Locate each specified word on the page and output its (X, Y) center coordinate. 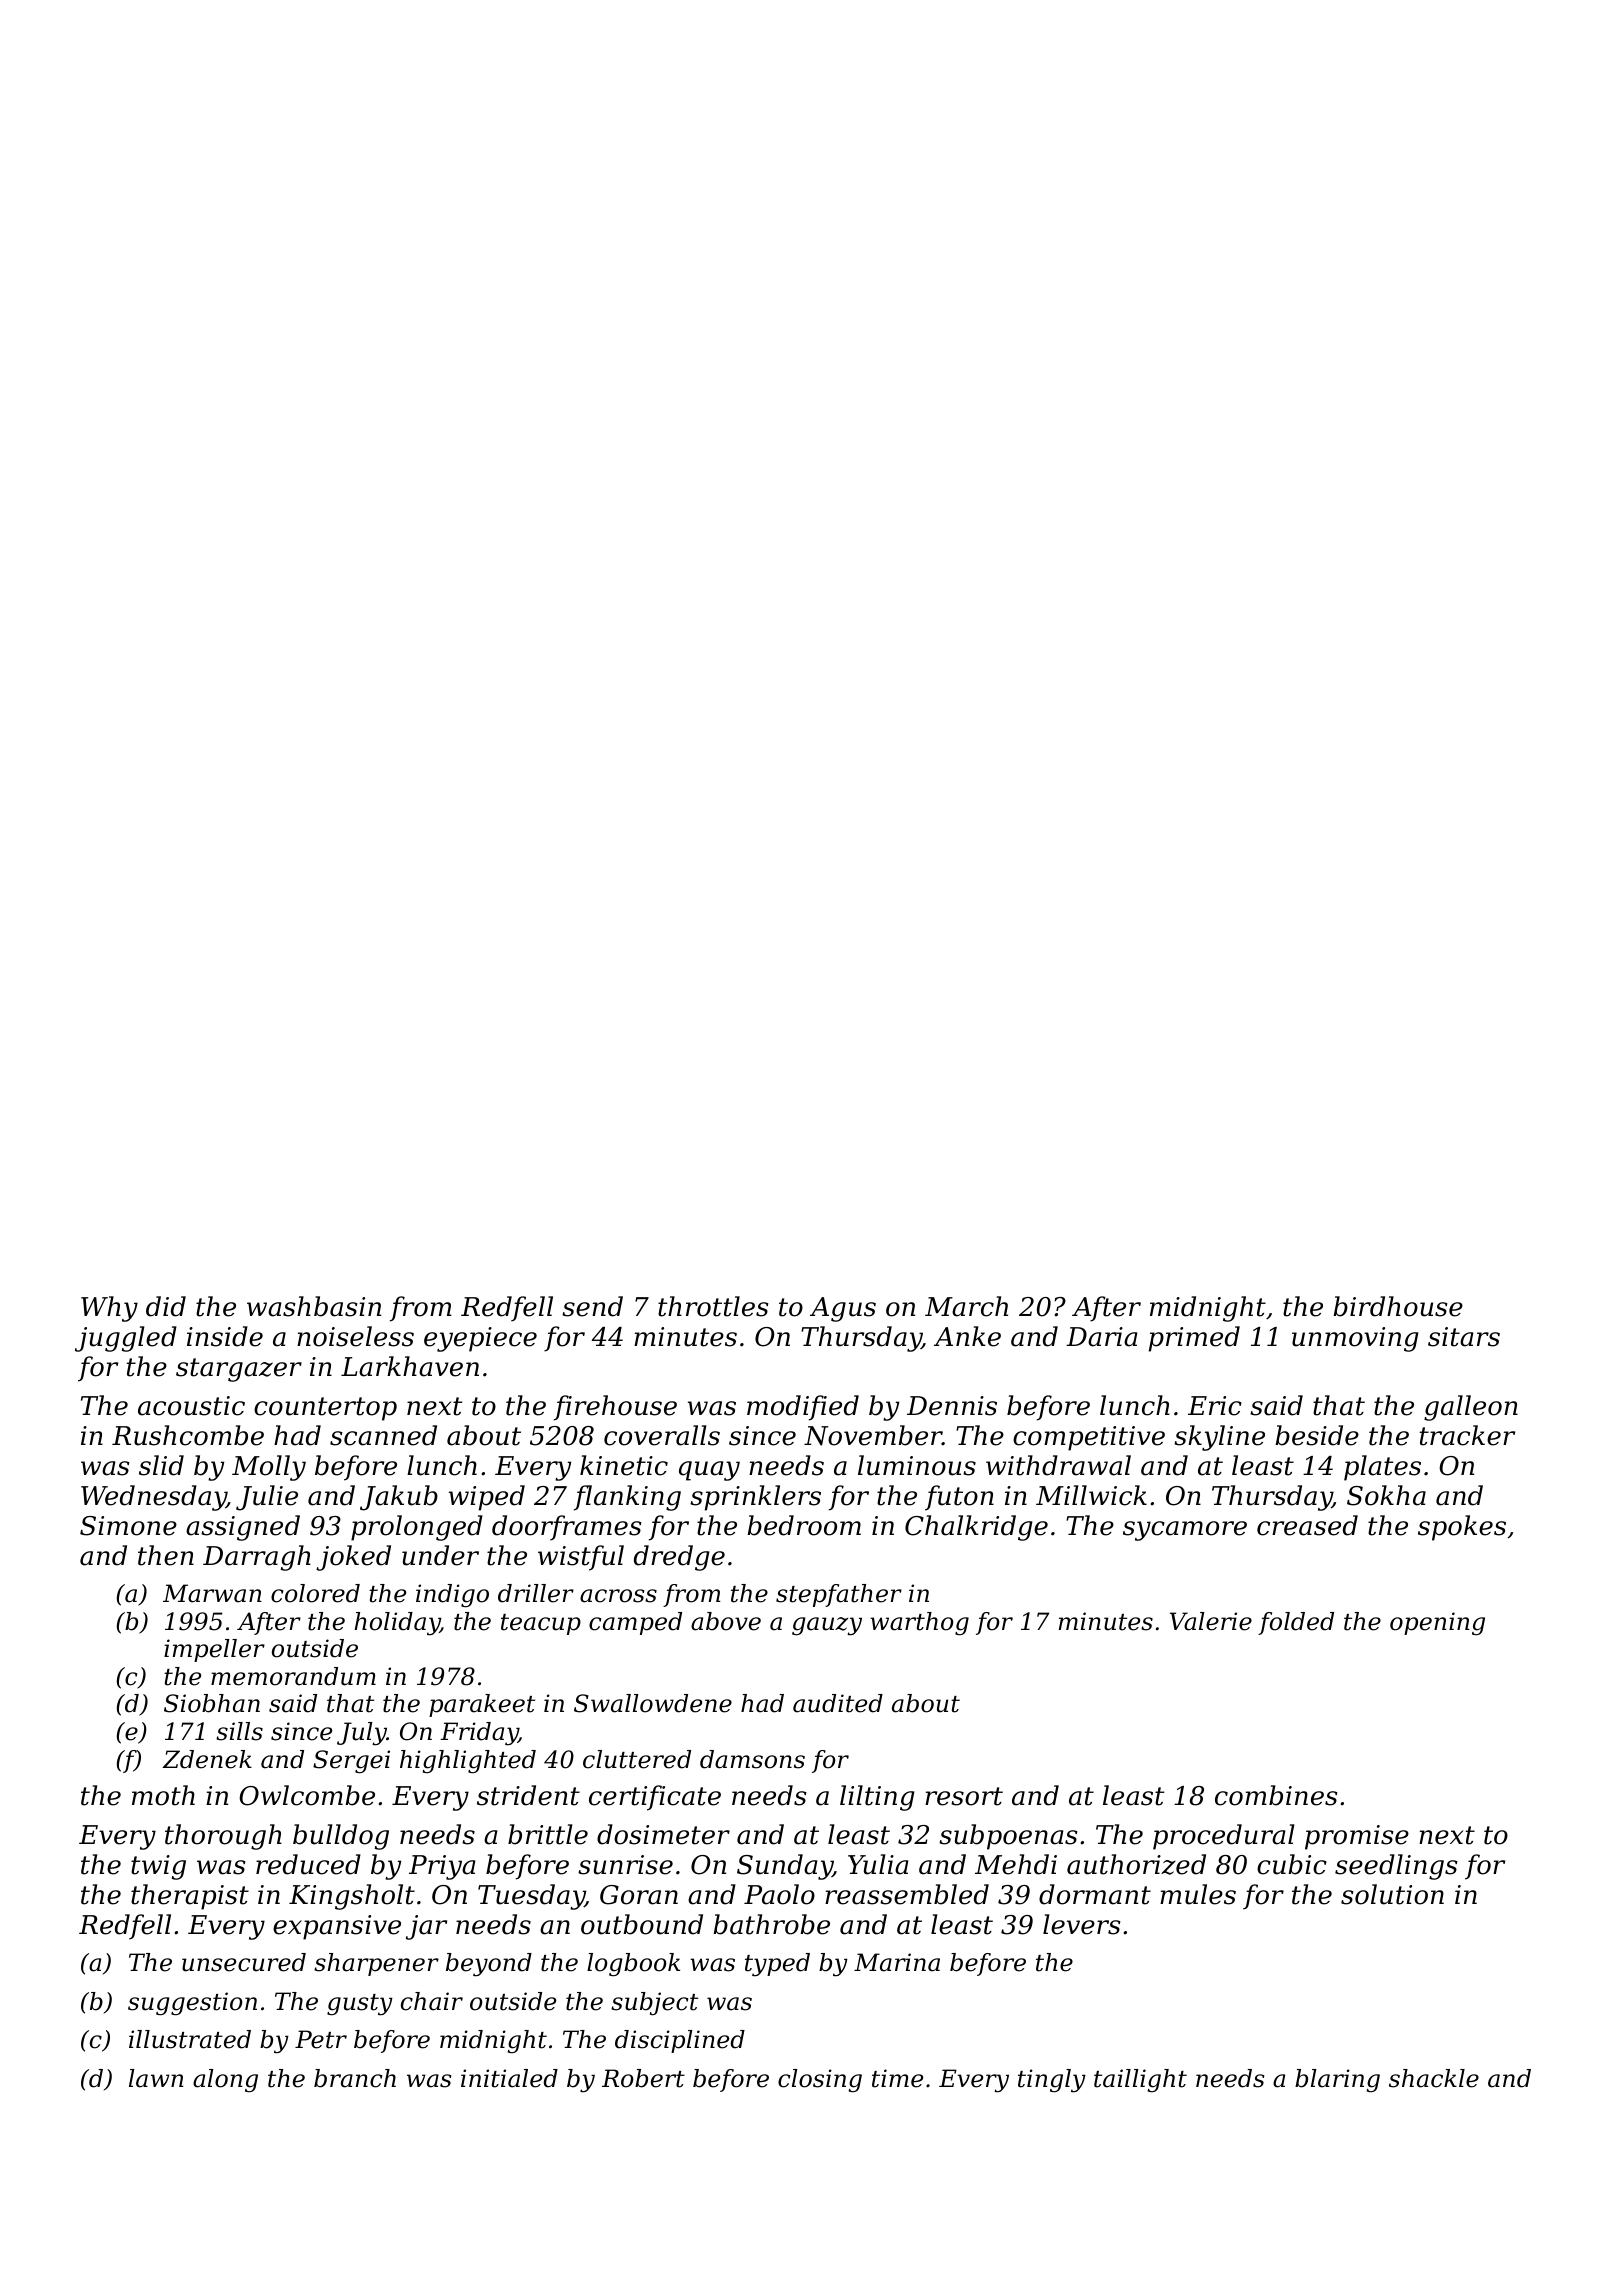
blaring (1337, 2080)
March (966, 1306)
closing (820, 2080)
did (166, 1306)
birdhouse (1398, 1306)
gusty (360, 2005)
